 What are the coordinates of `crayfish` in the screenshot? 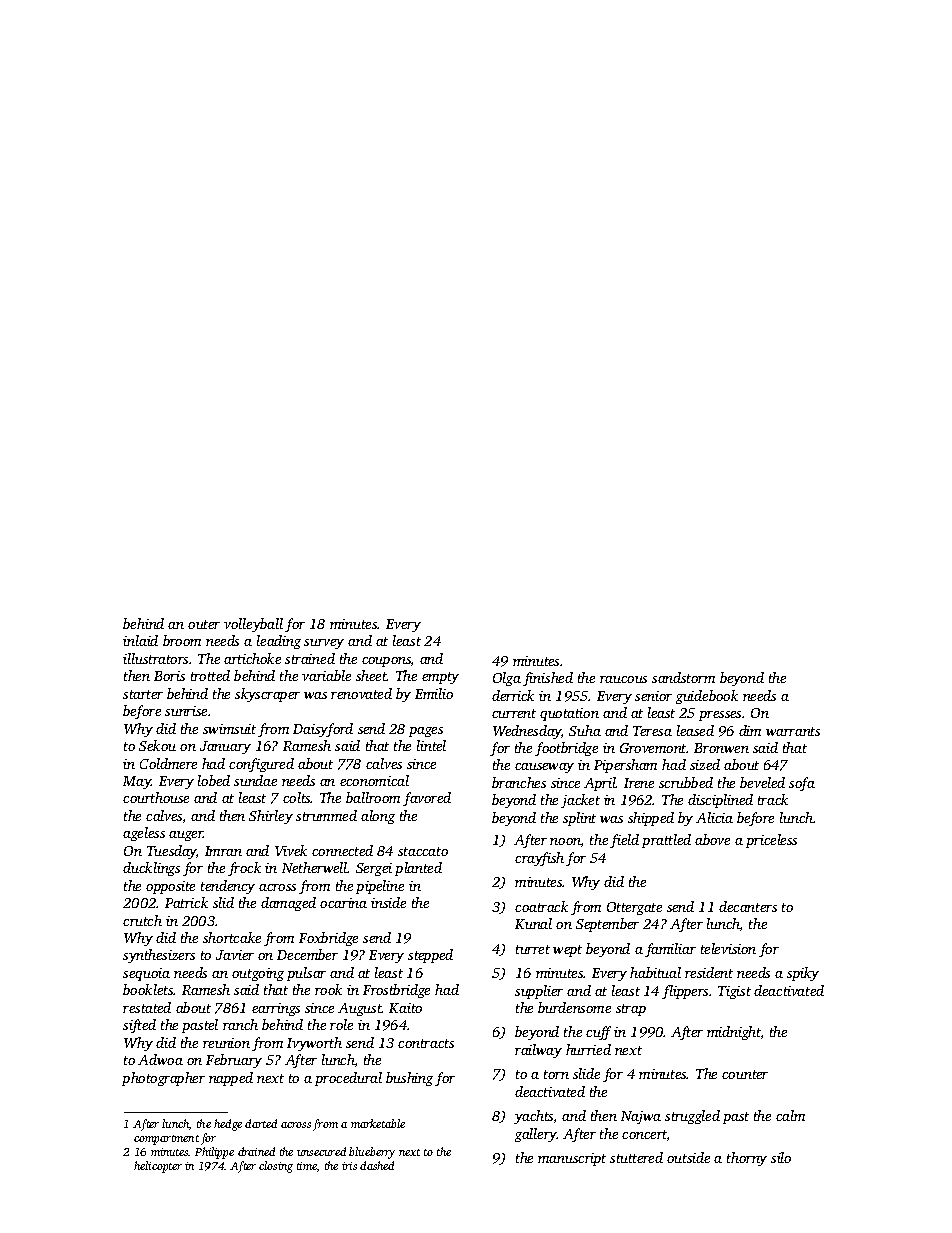 It's located at (539, 859).
